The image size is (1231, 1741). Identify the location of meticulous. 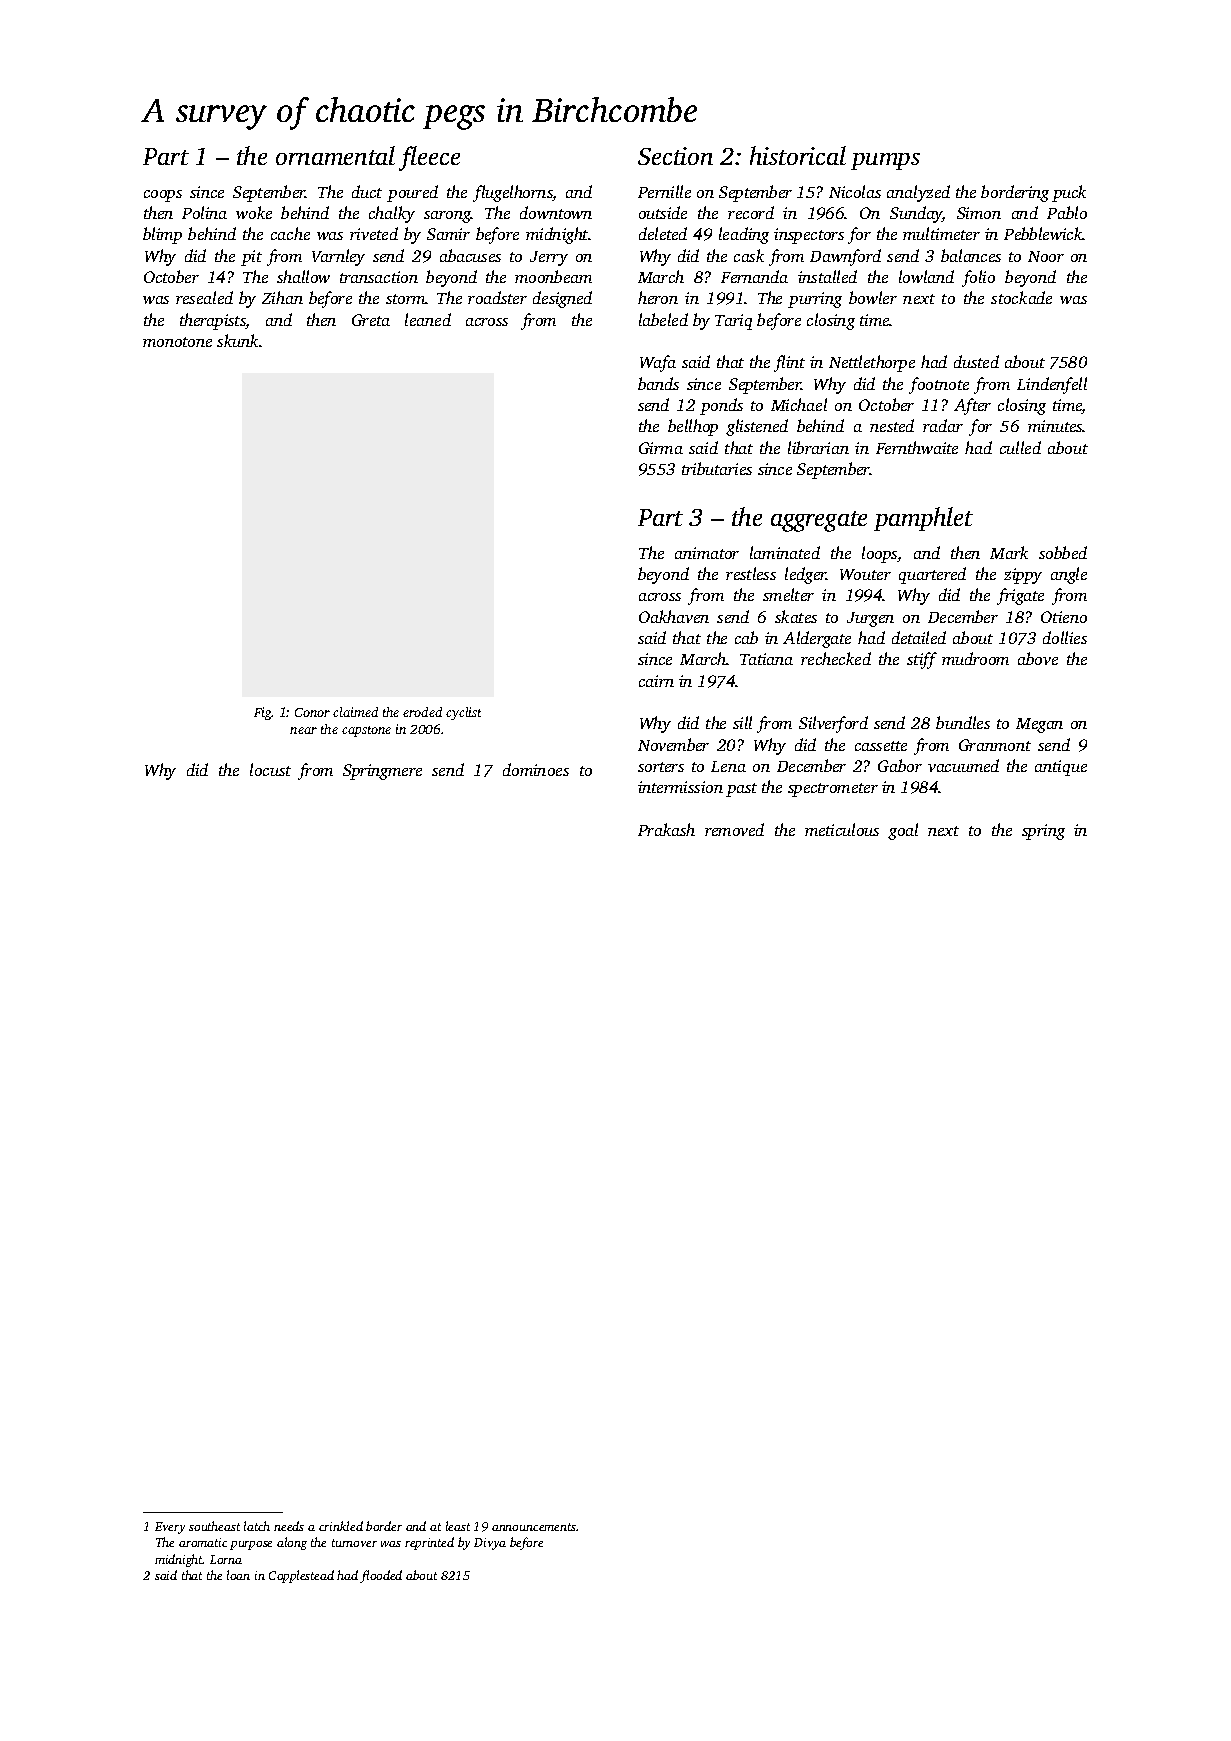
(842, 829).
